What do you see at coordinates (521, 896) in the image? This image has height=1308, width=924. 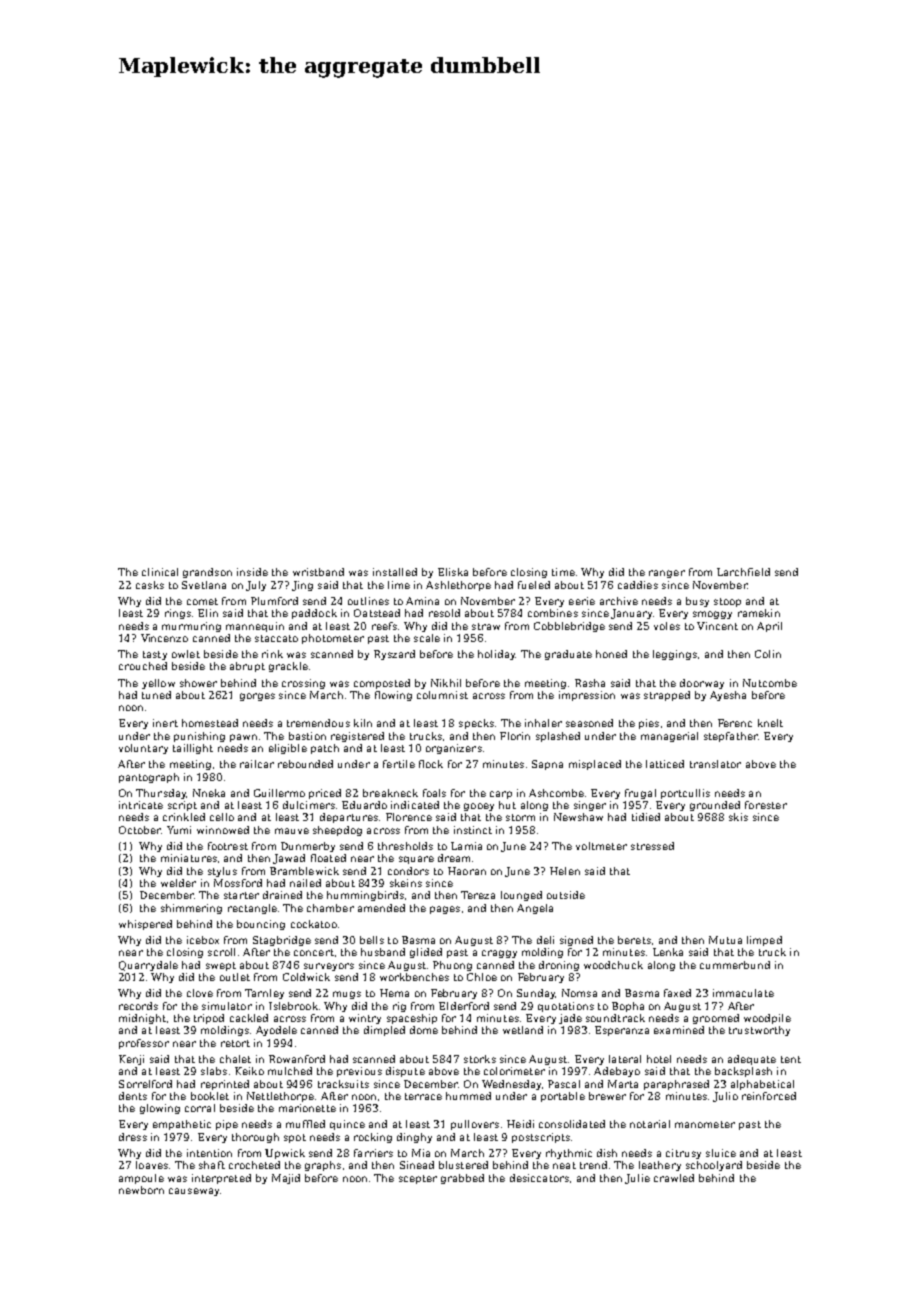 I see `lounged` at bounding box center [521, 896].
